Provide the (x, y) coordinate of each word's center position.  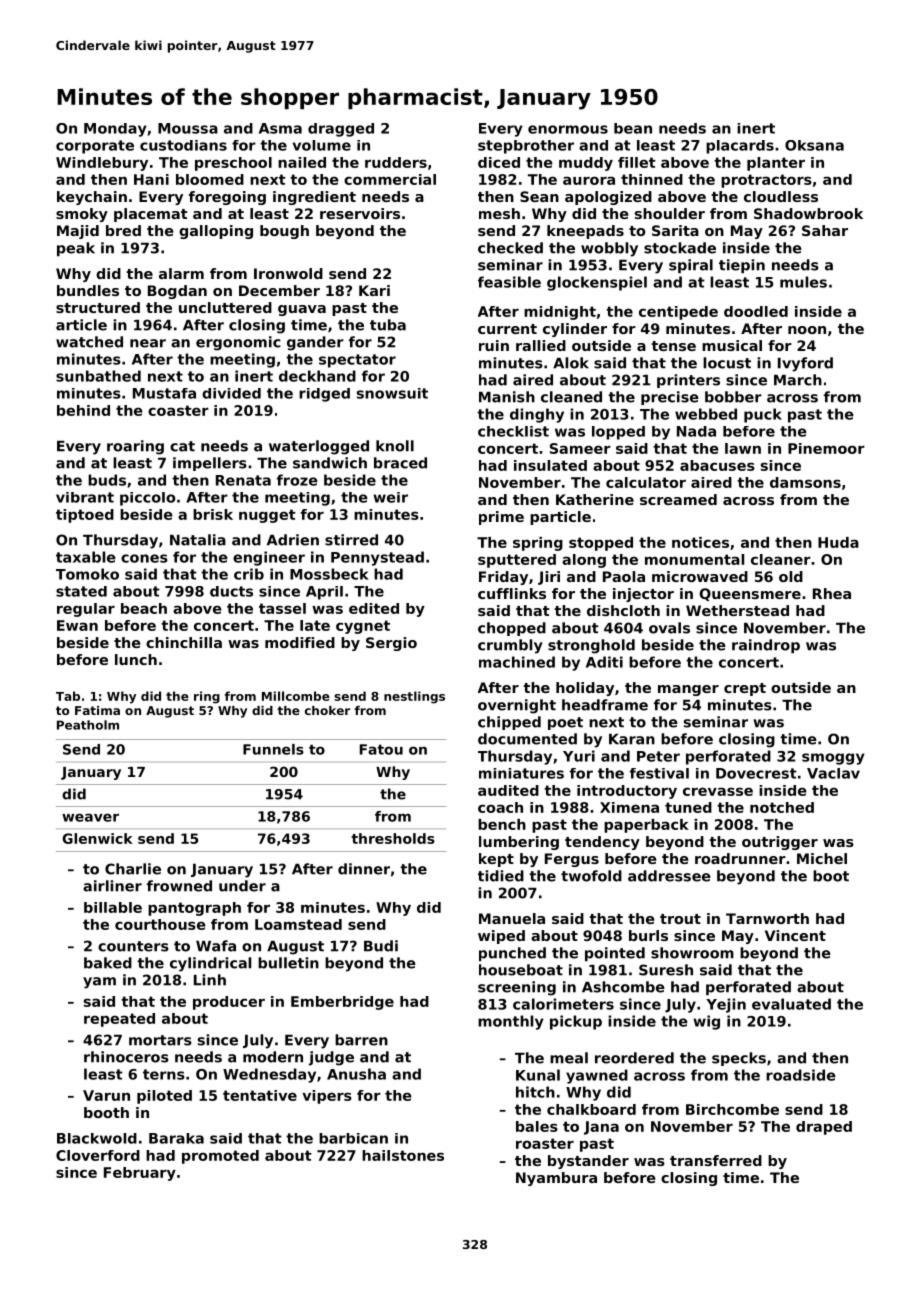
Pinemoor (826, 448)
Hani (151, 179)
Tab (68, 696)
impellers (210, 464)
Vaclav (833, 773)
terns (164, 1074)
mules (803, 282)
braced (400, 463)
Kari (374, 290)
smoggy (833, 759)
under (242, 886)
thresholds (393, 838)
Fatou (381, 749)
